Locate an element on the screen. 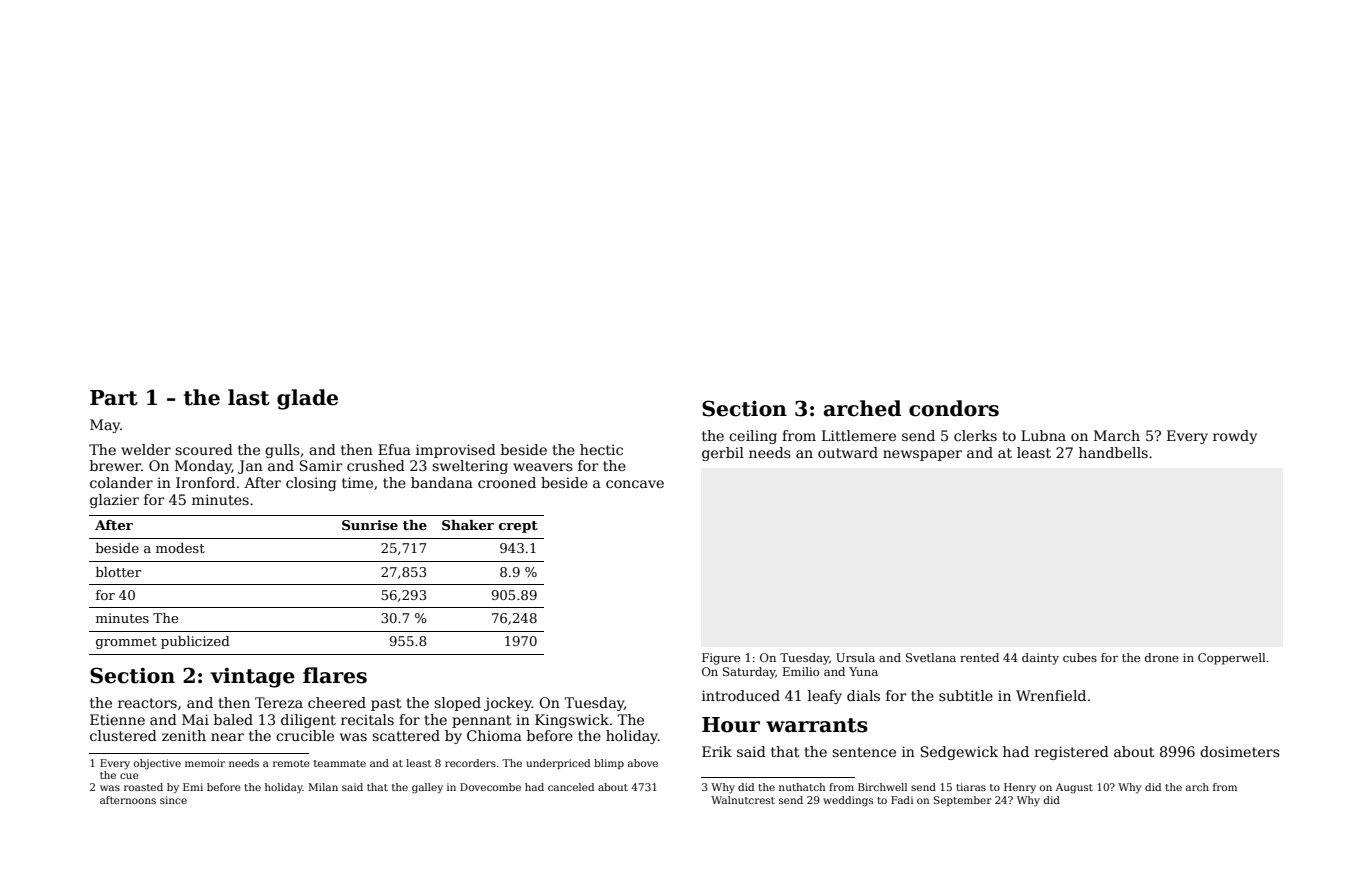  May is located at coordinates (105, 426).
